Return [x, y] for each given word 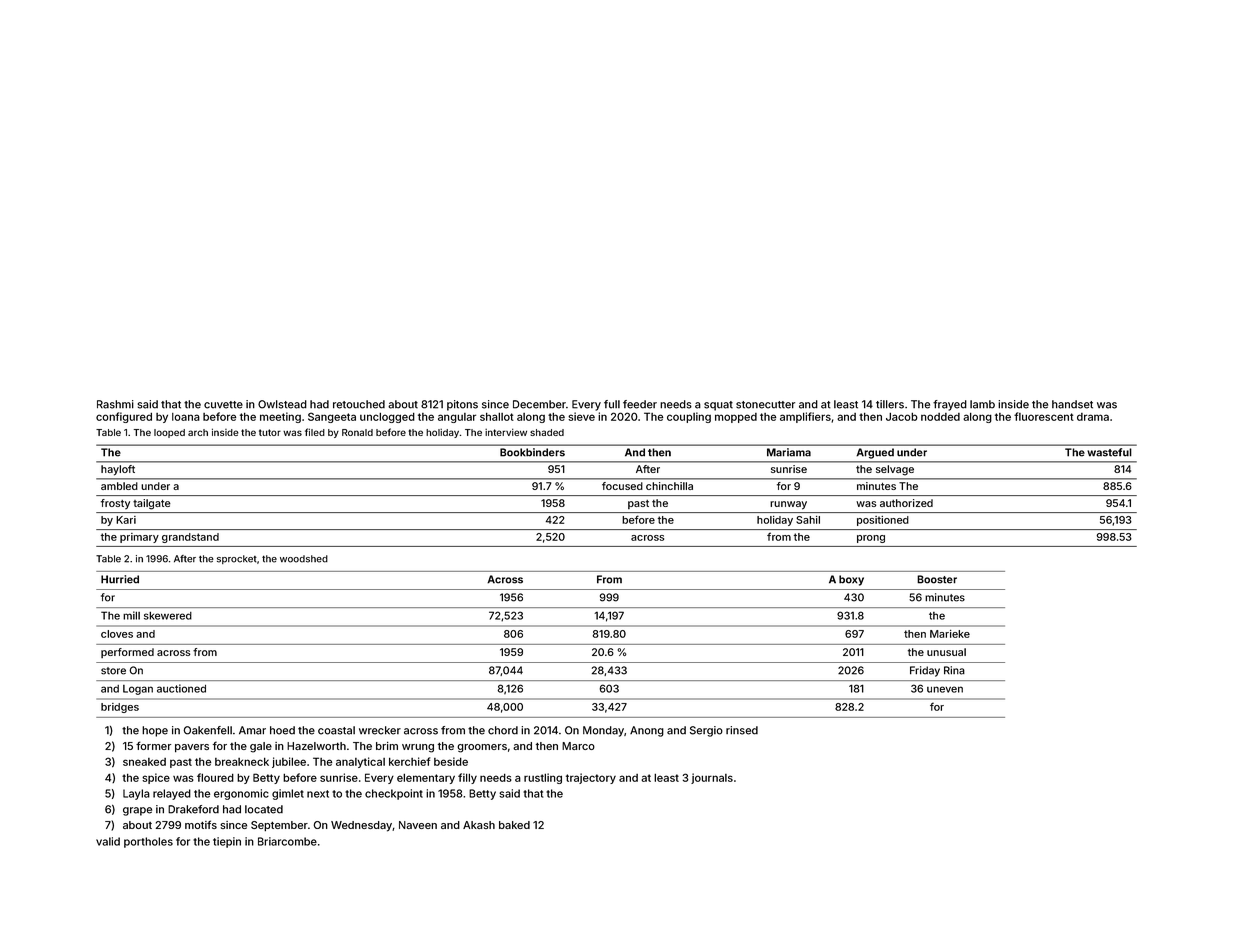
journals [712, 778]
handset [1072, 404]
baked [514, 825]
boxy [851, 580]
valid [108, 841]
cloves [117, 634]
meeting [280, 417]
